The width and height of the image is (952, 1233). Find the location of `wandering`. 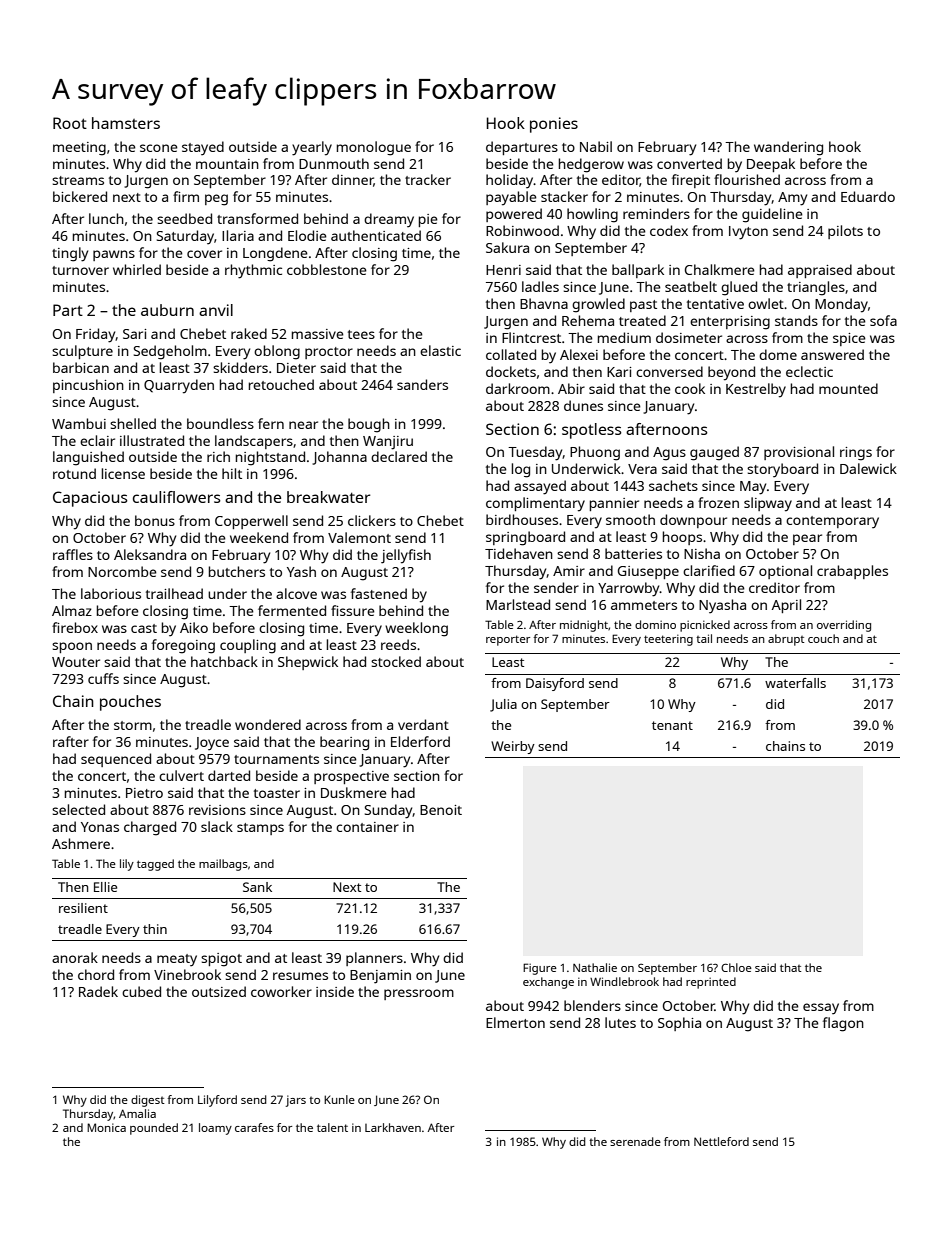

wandering is located at coordinates (788, 148).
